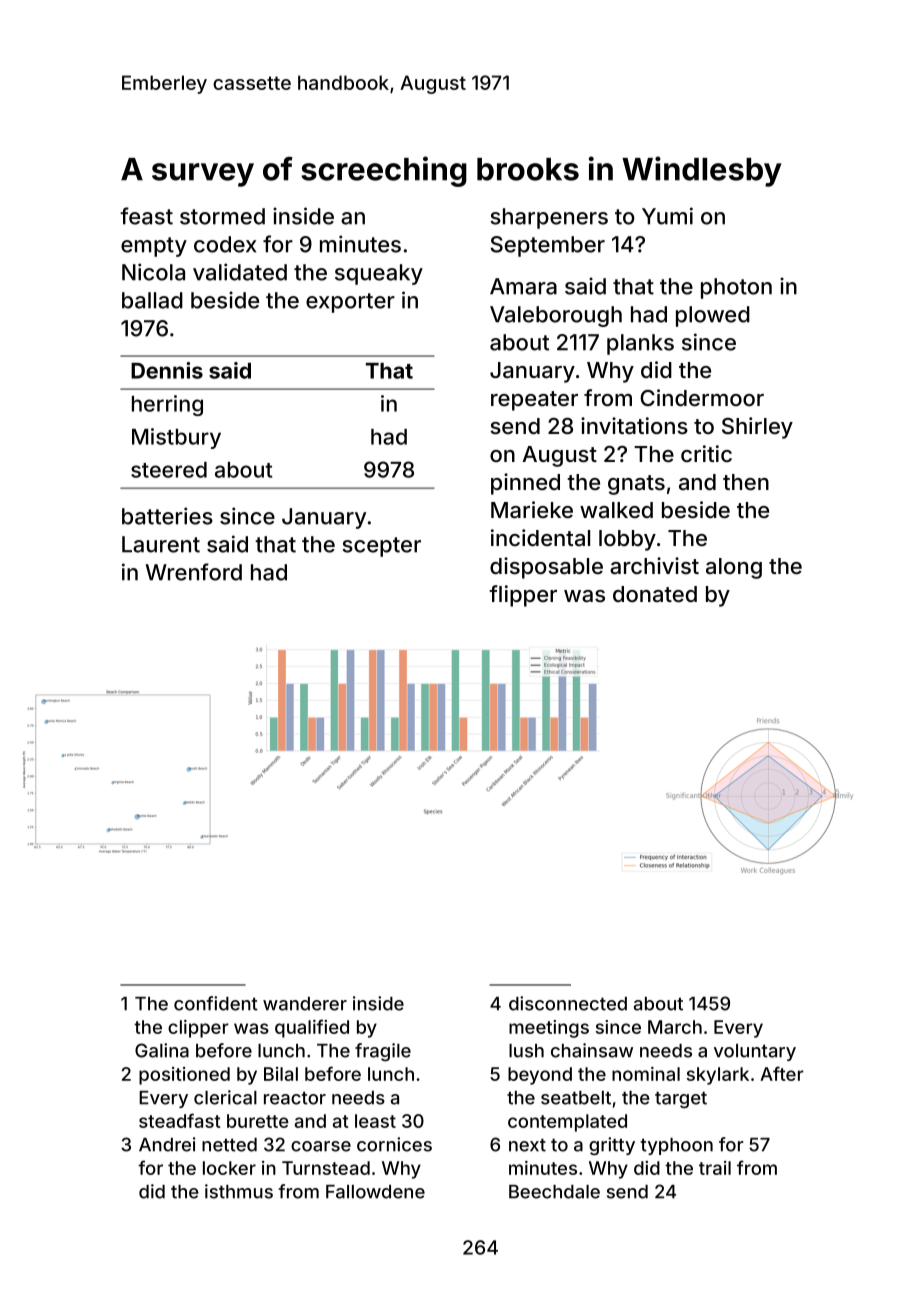 The height and width of the image is (1311, 924). What do you see at coordinates (154, 247) in the image?
I see `empty` at bounding box center [154, 247].
